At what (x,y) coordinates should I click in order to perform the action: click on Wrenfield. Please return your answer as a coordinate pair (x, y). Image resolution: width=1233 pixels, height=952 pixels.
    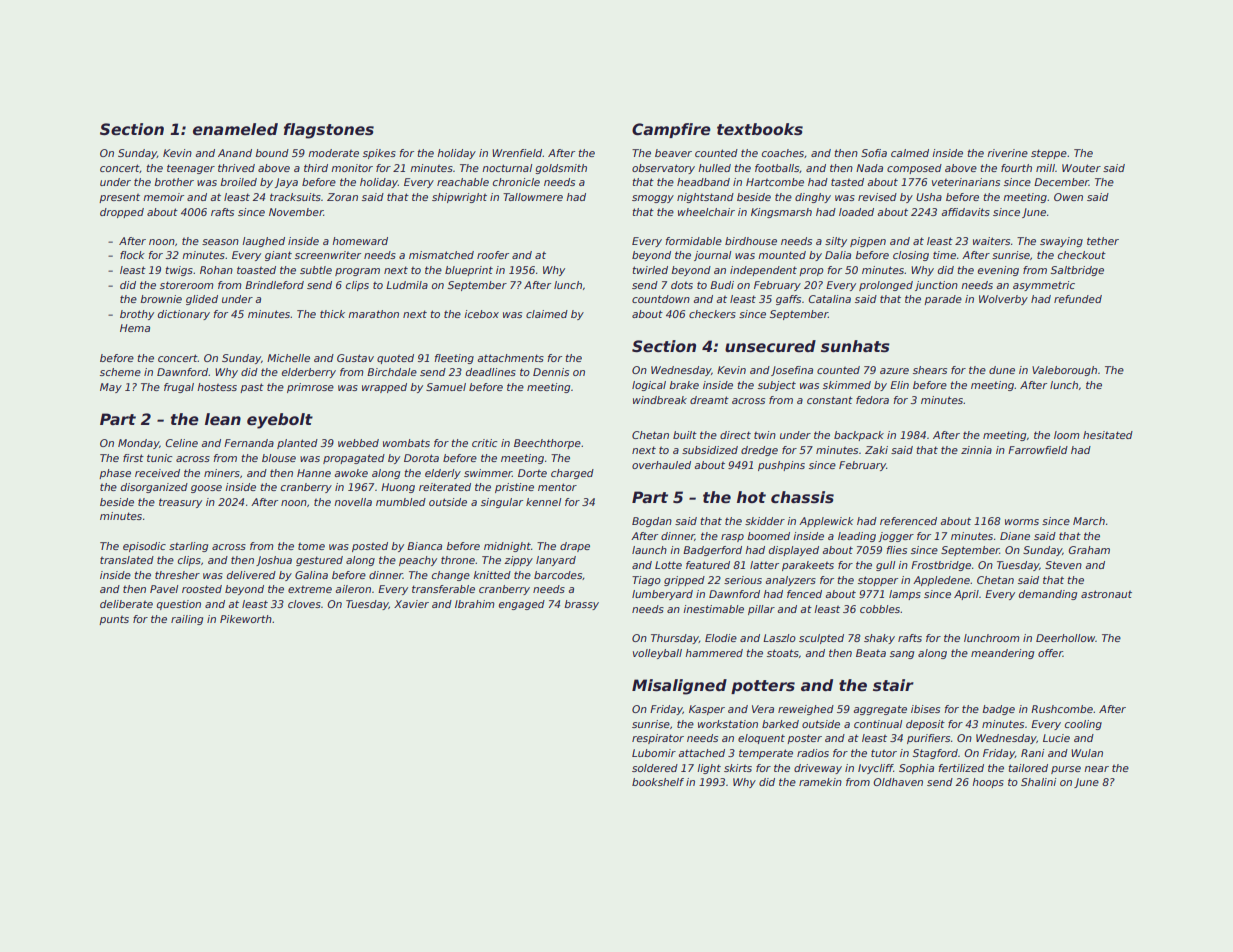
    Looking at the image, I should click on (517, 153).
